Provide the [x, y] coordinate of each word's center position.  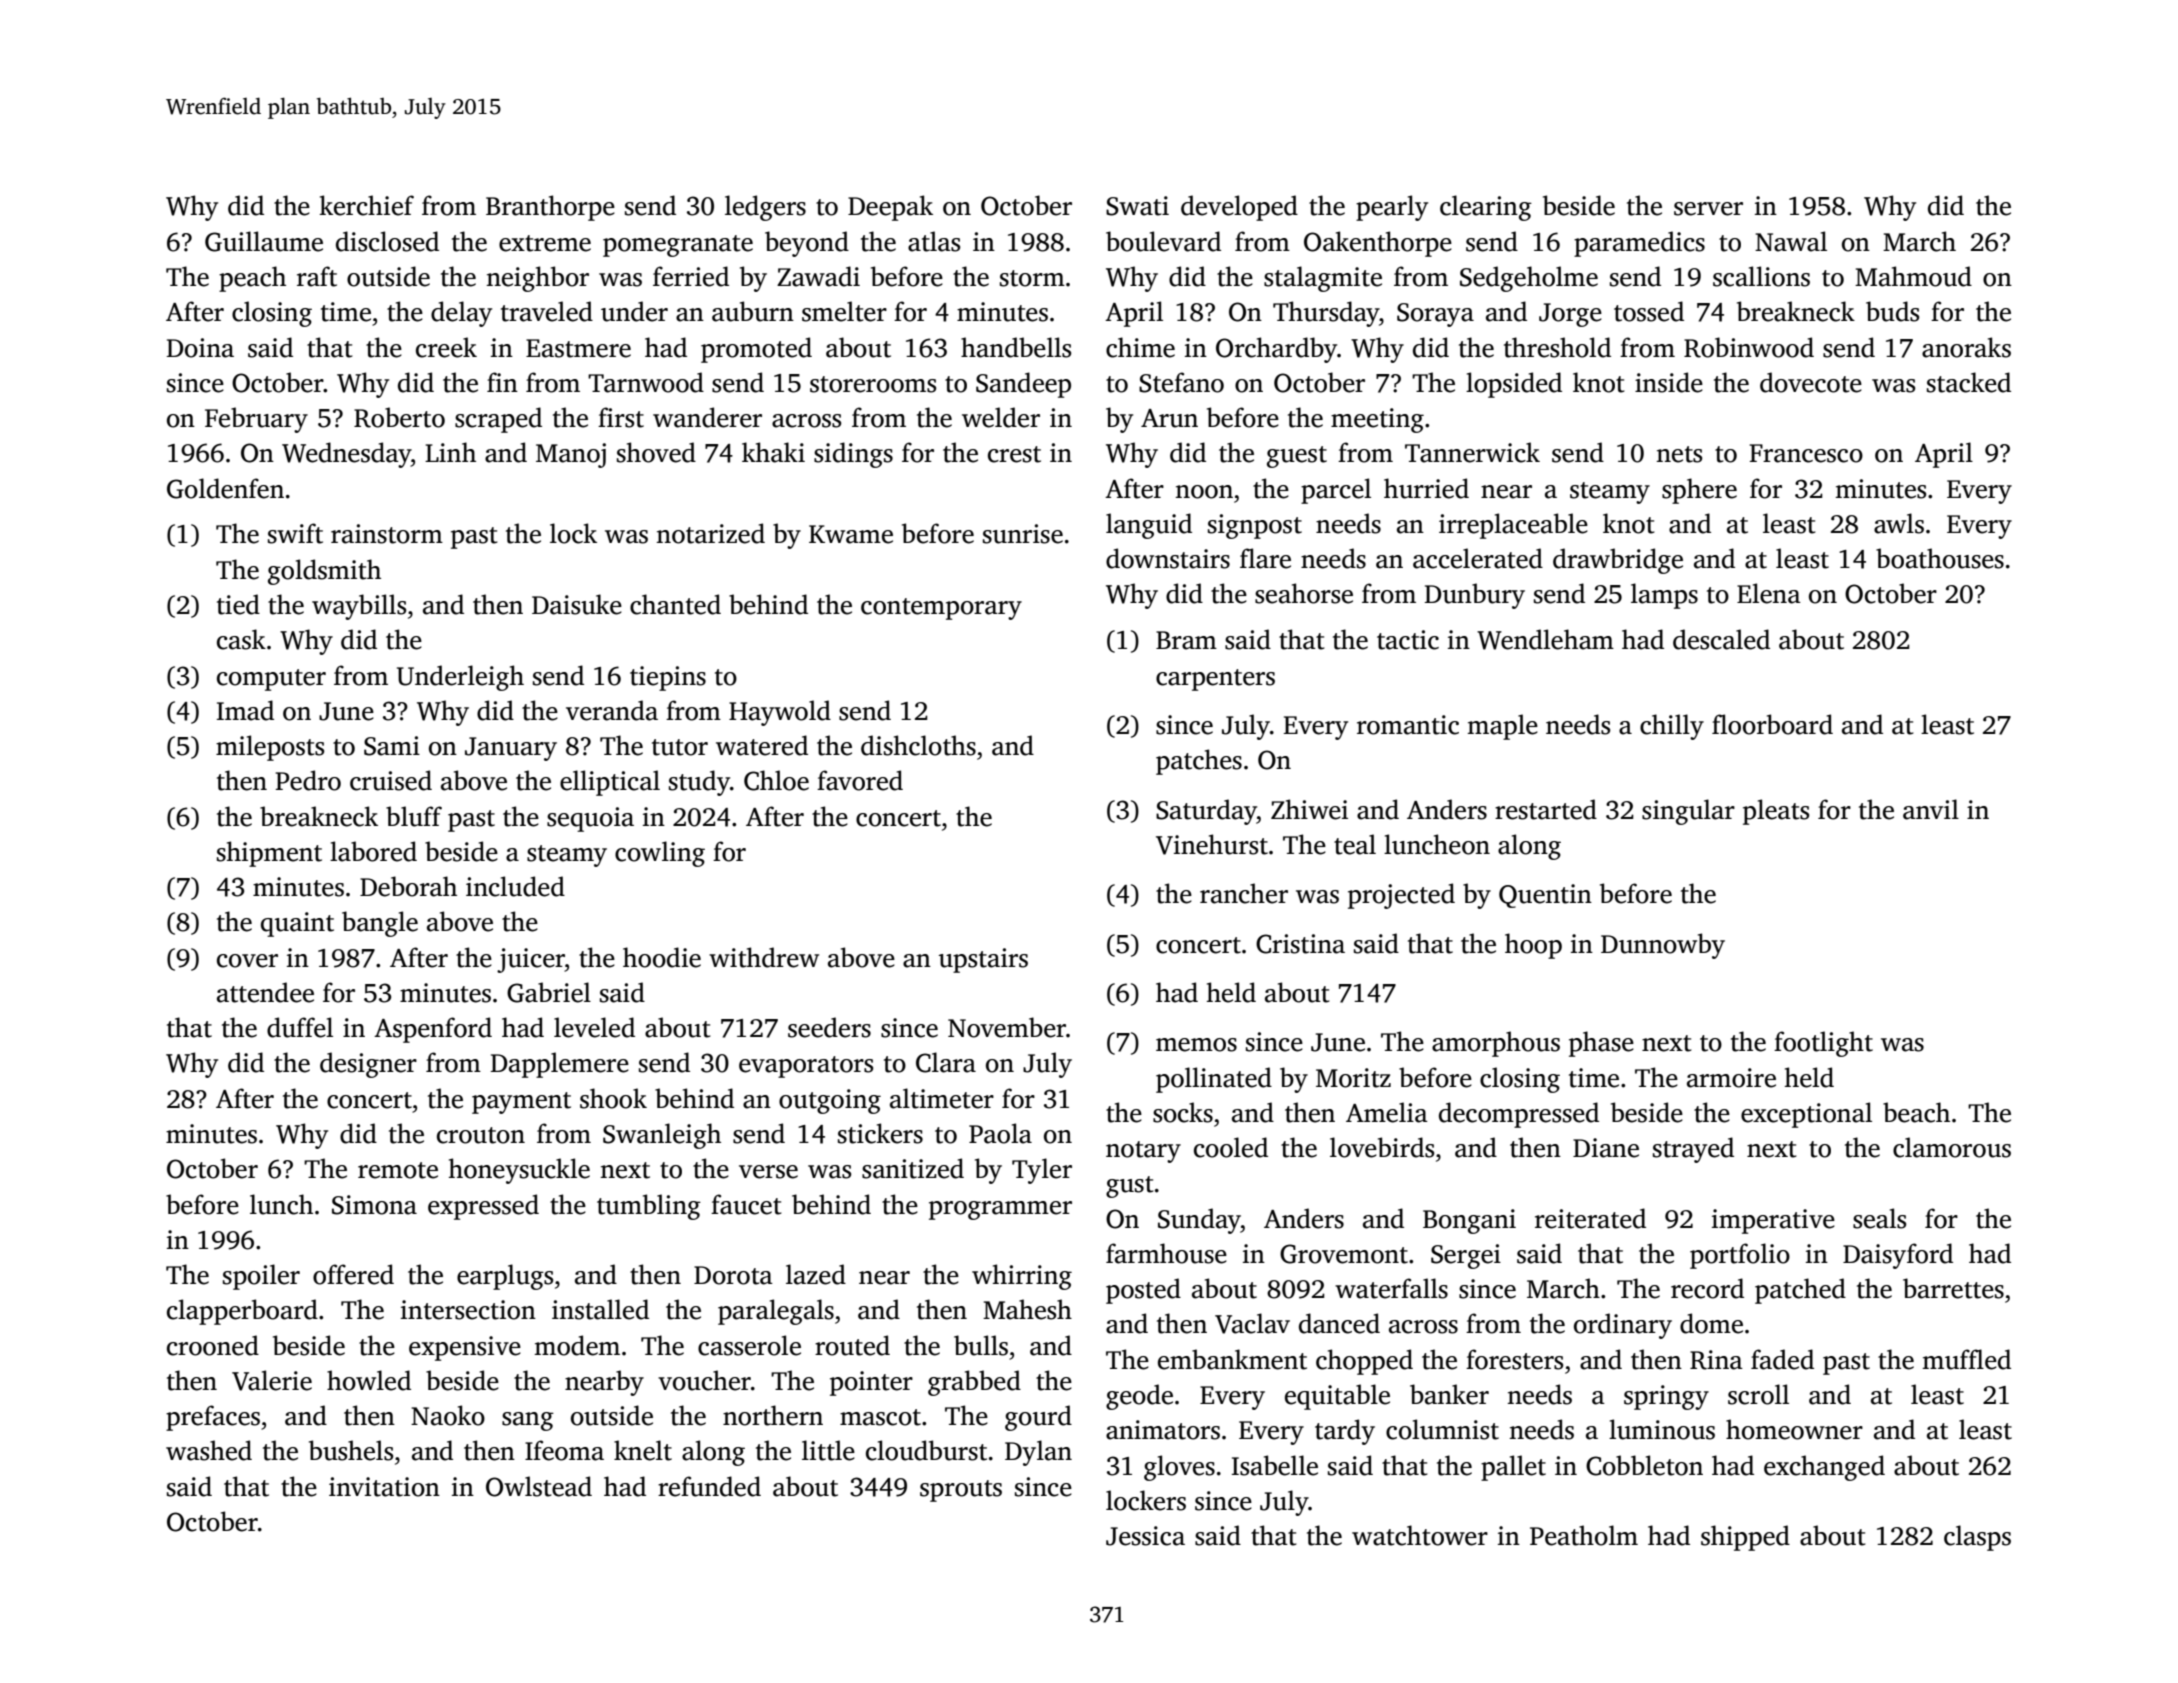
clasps [1977, 1538]
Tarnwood [646, 382]
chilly [1672, 727]
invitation [384, 1487]
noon [1204, 492]
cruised [391, 780]
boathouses [1940, 558]
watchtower [1420, 1535]
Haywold [780, 713]
